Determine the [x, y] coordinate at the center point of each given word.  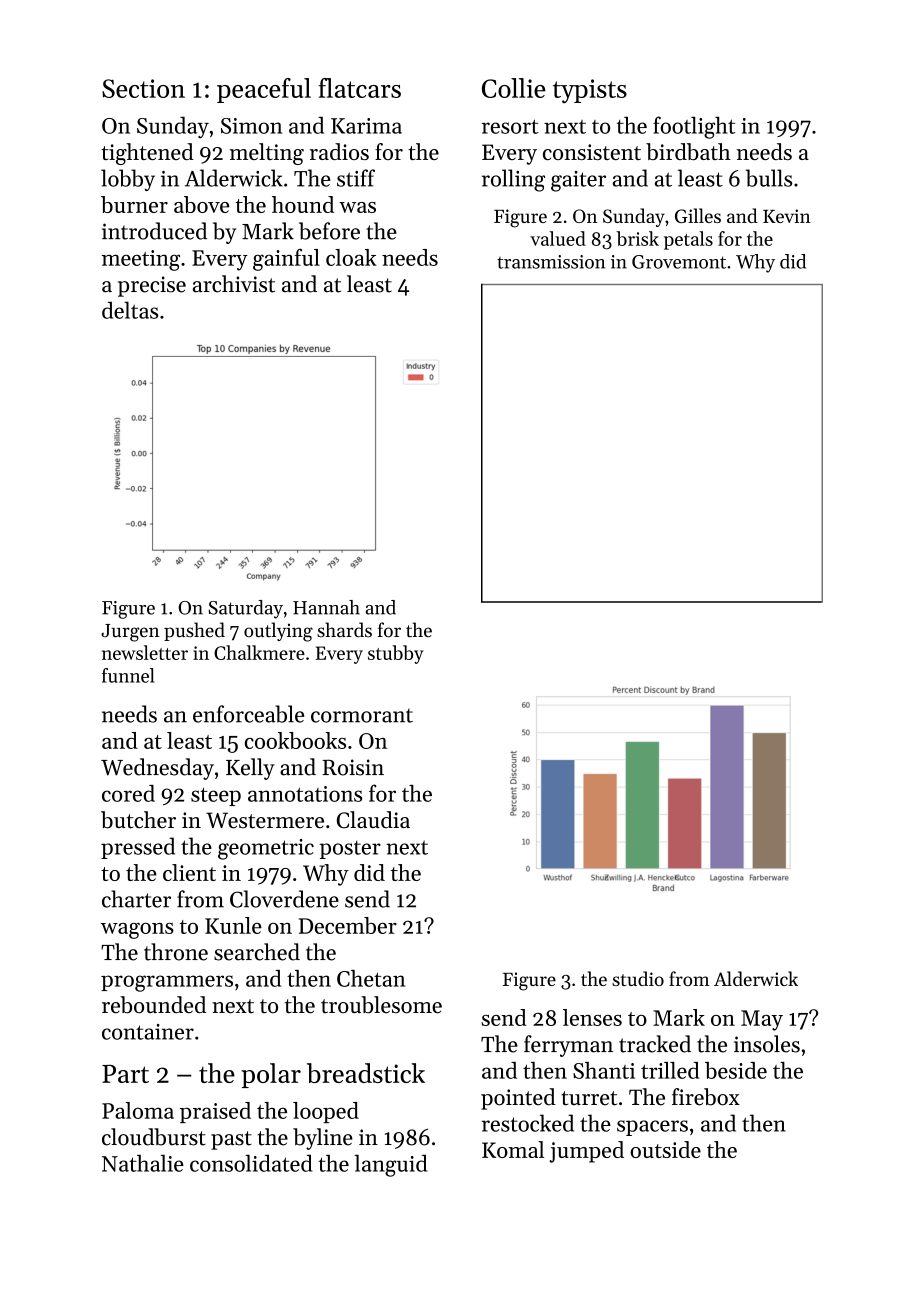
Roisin [353, 767]
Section [143, 88]
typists [590, 91]
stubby [396, 654]
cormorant [362, 715]
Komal [513, 1149]
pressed [138, 848]
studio [638, 978]
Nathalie [143, 1163]
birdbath [688, 151]
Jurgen [130, 633]
